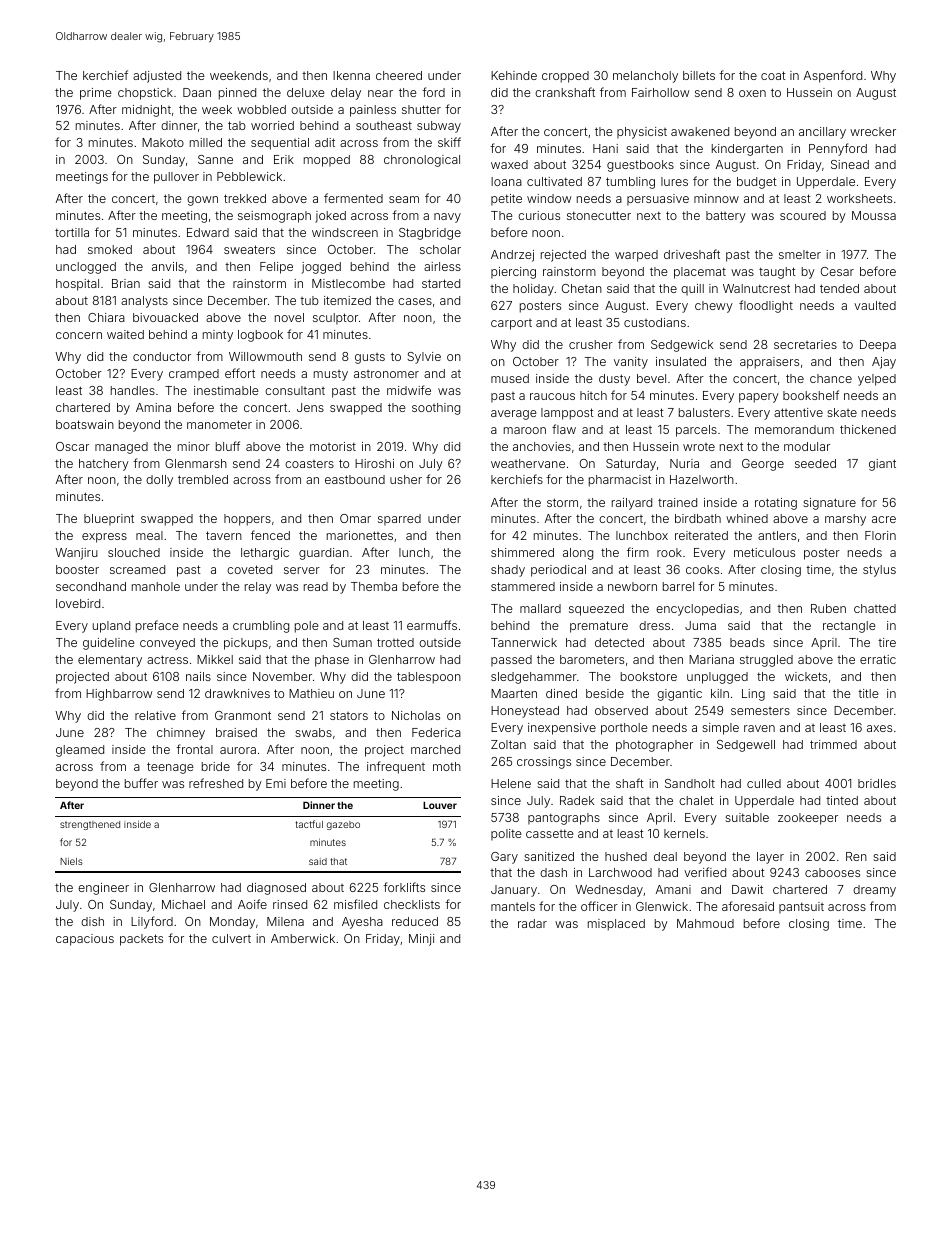  Describe the element at coordinates (155, 715) in the document. I see `relative` at that location.
